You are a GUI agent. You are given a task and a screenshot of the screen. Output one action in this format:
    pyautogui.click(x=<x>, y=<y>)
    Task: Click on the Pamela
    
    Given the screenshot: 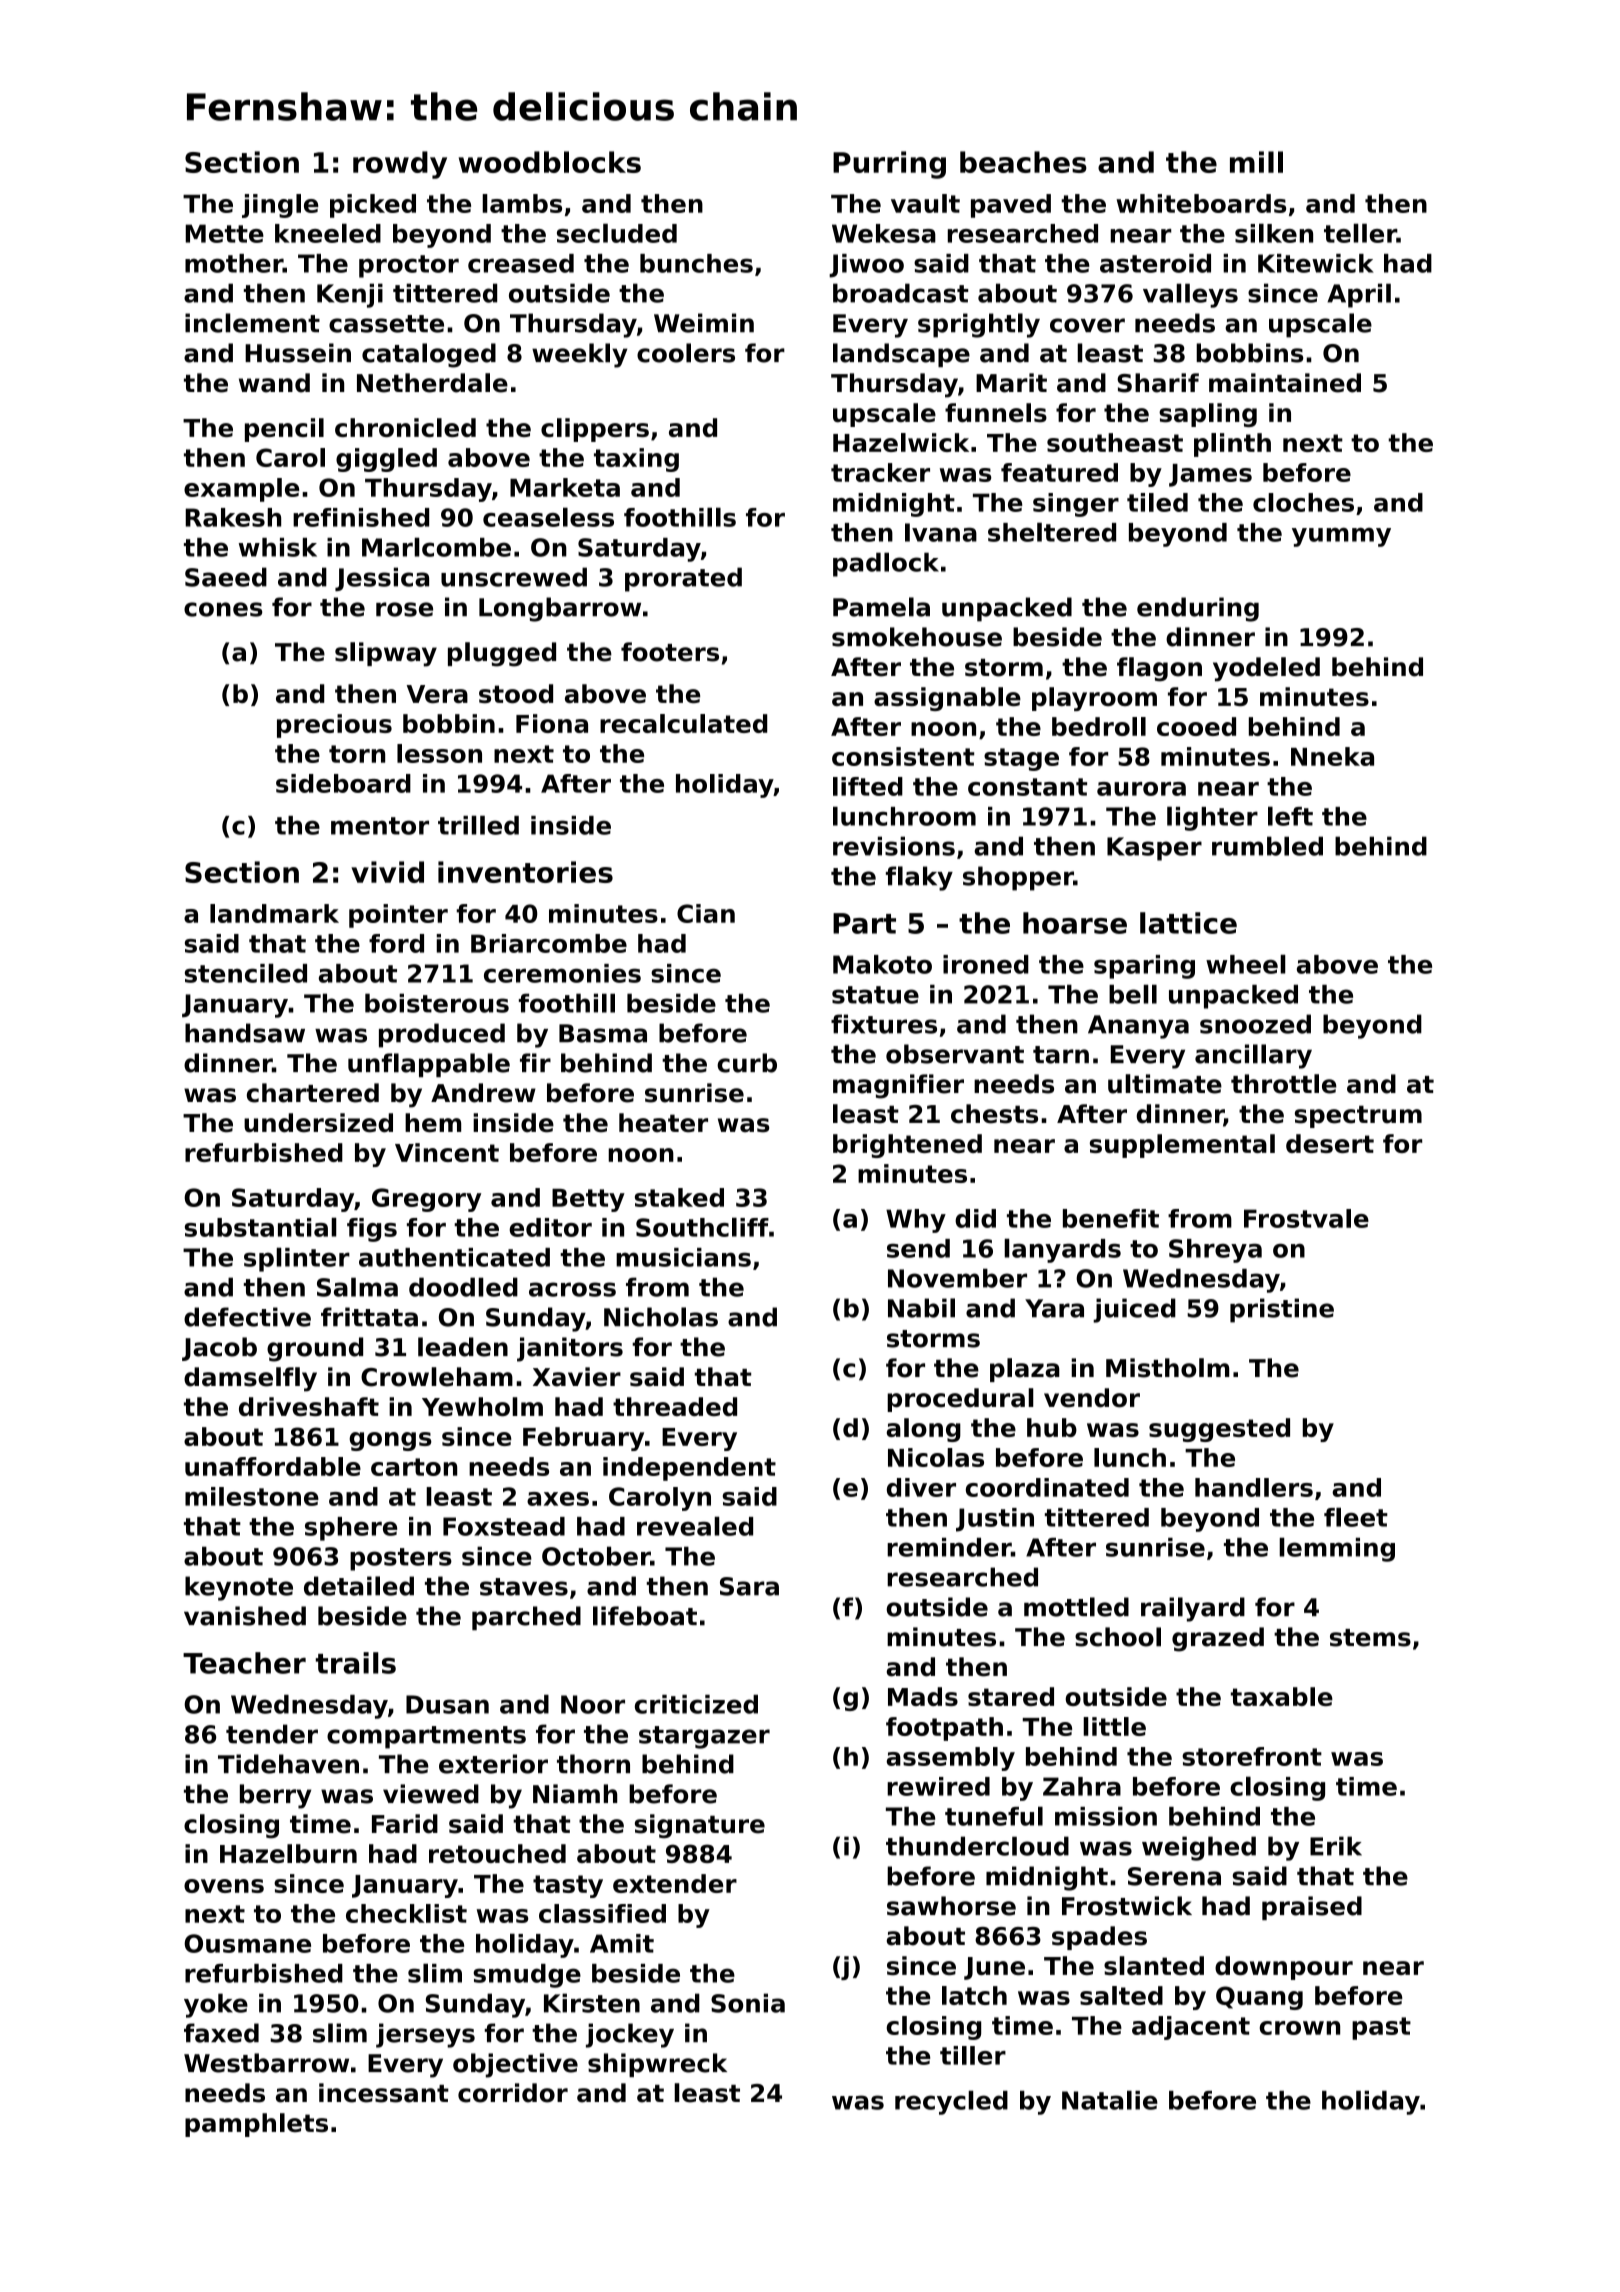 What is the action you would take?
    pyautogui.click(x=881, y=607)
